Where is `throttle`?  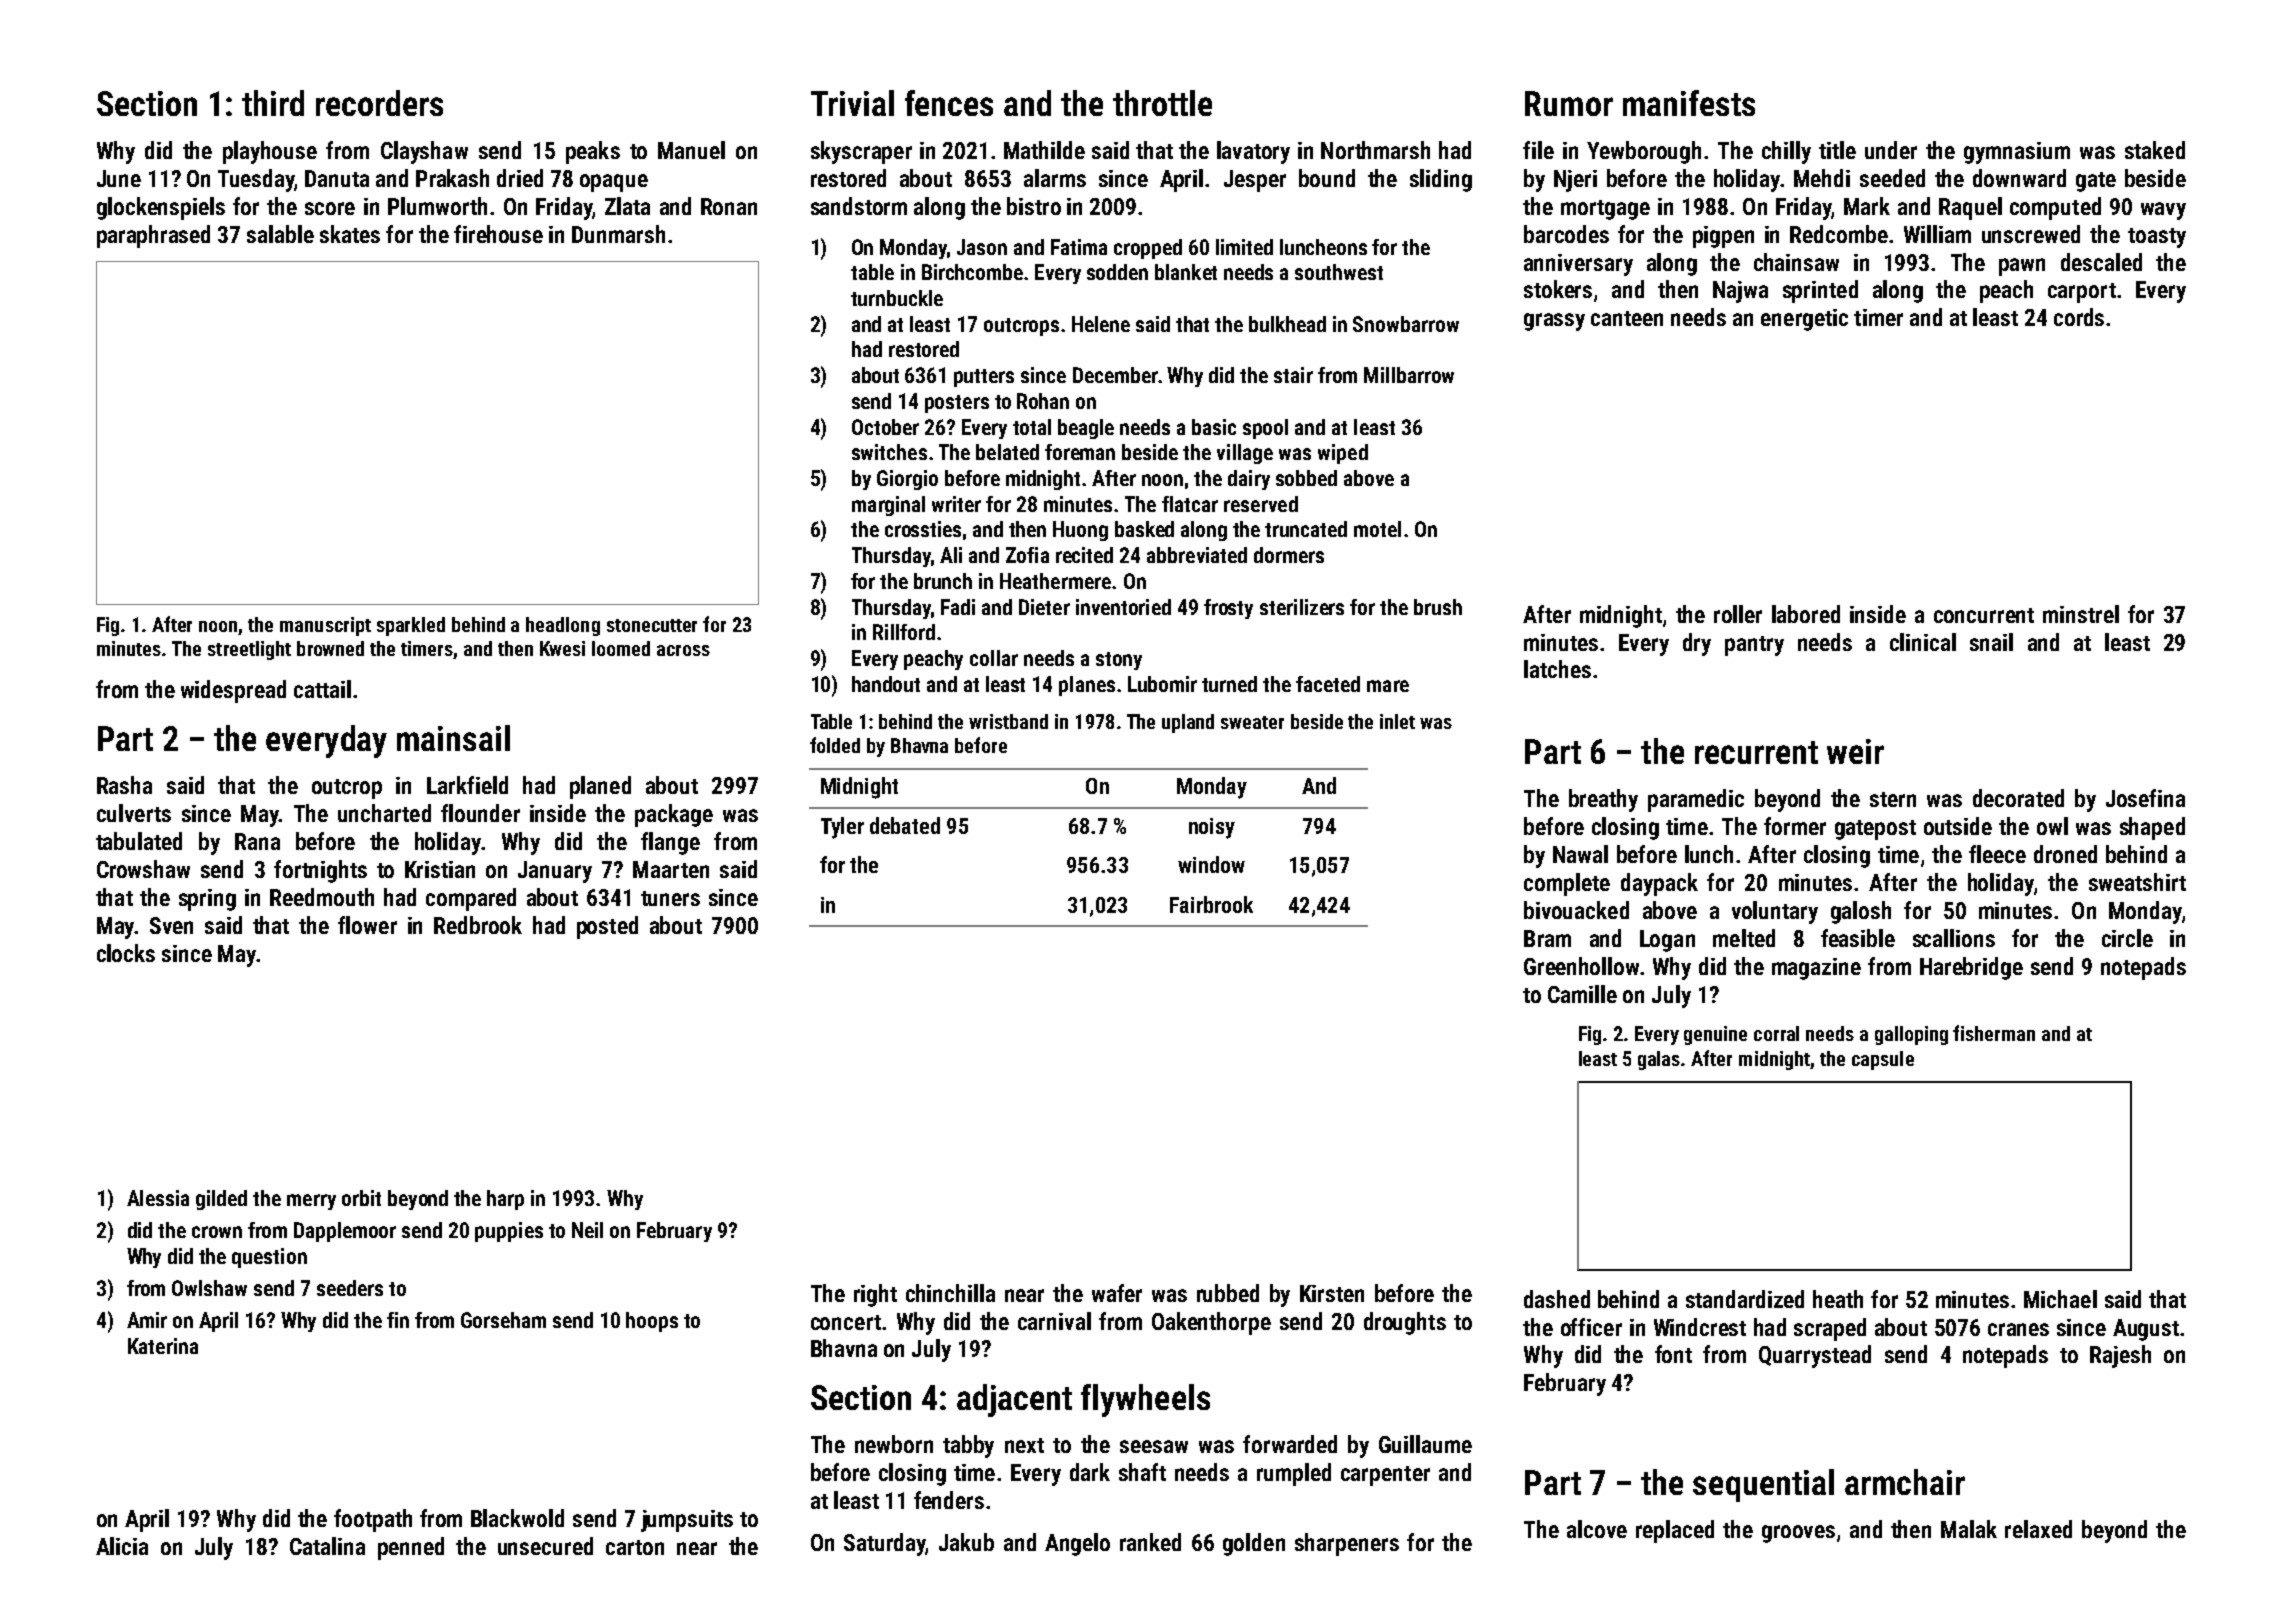 throttle is located at coordinates (1162, 103).
